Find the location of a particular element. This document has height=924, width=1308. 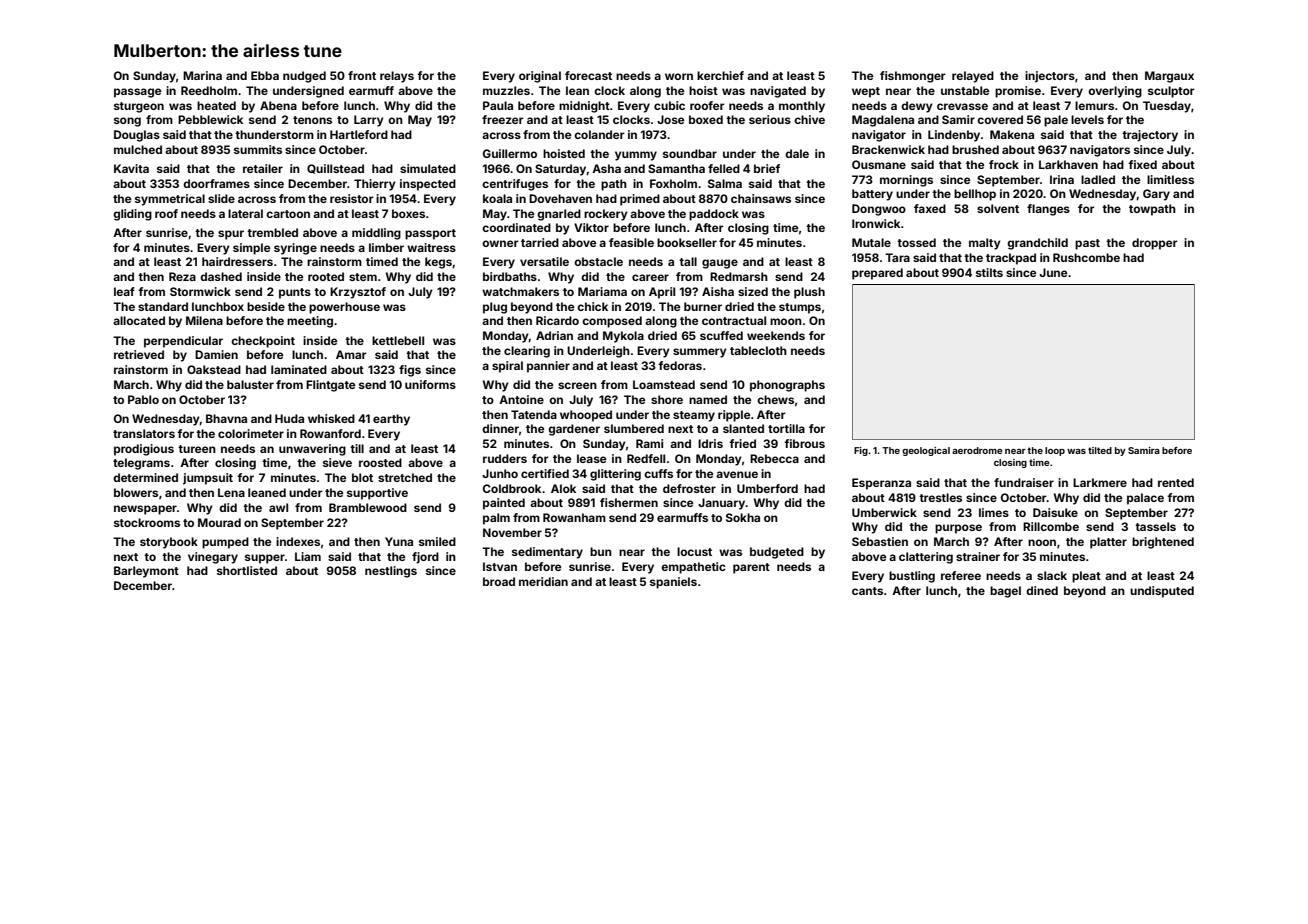

retrieved is located at coordinates (139, 354).
